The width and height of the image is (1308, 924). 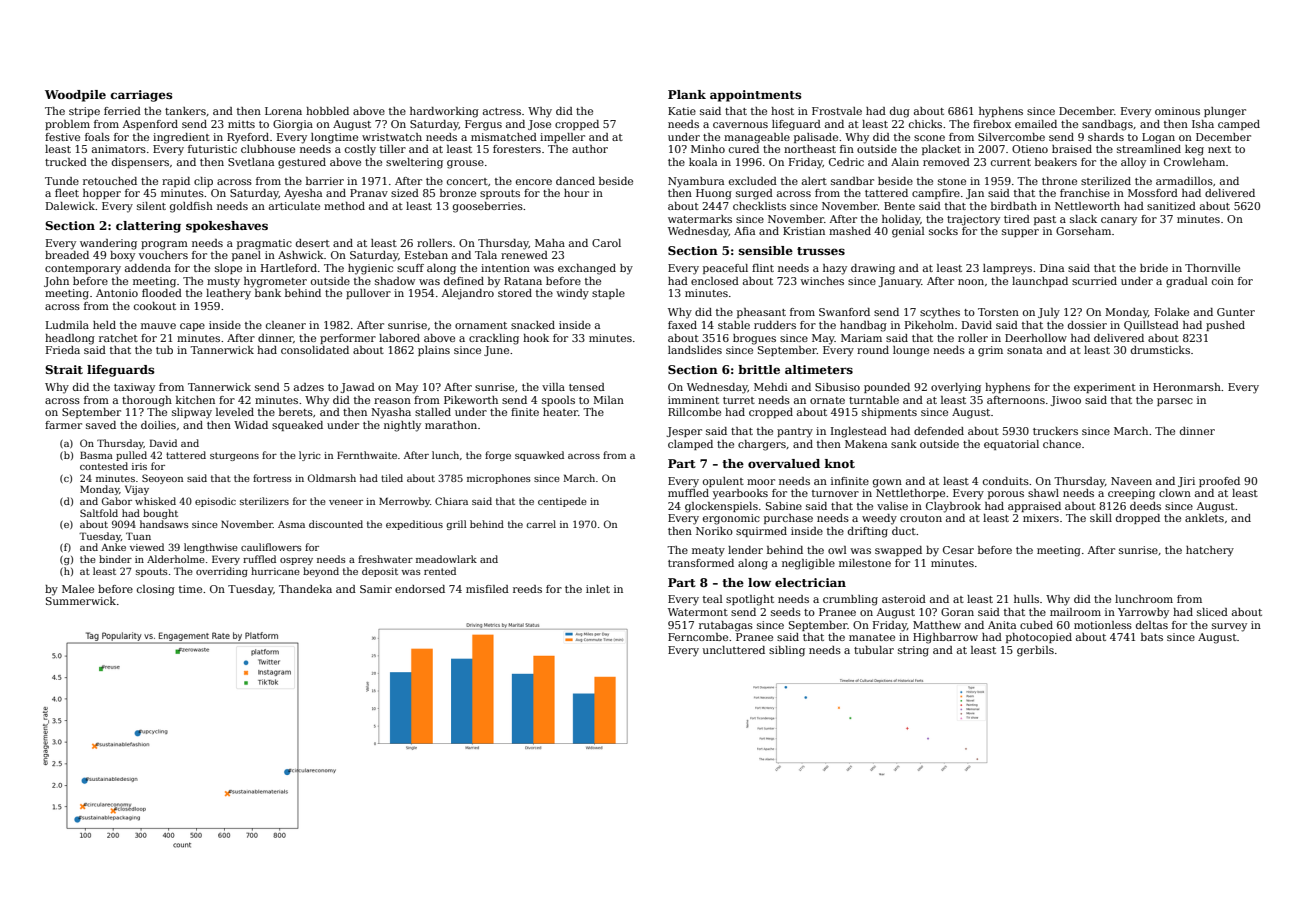 I want to click on Strait, so click(x=64, y=369).
